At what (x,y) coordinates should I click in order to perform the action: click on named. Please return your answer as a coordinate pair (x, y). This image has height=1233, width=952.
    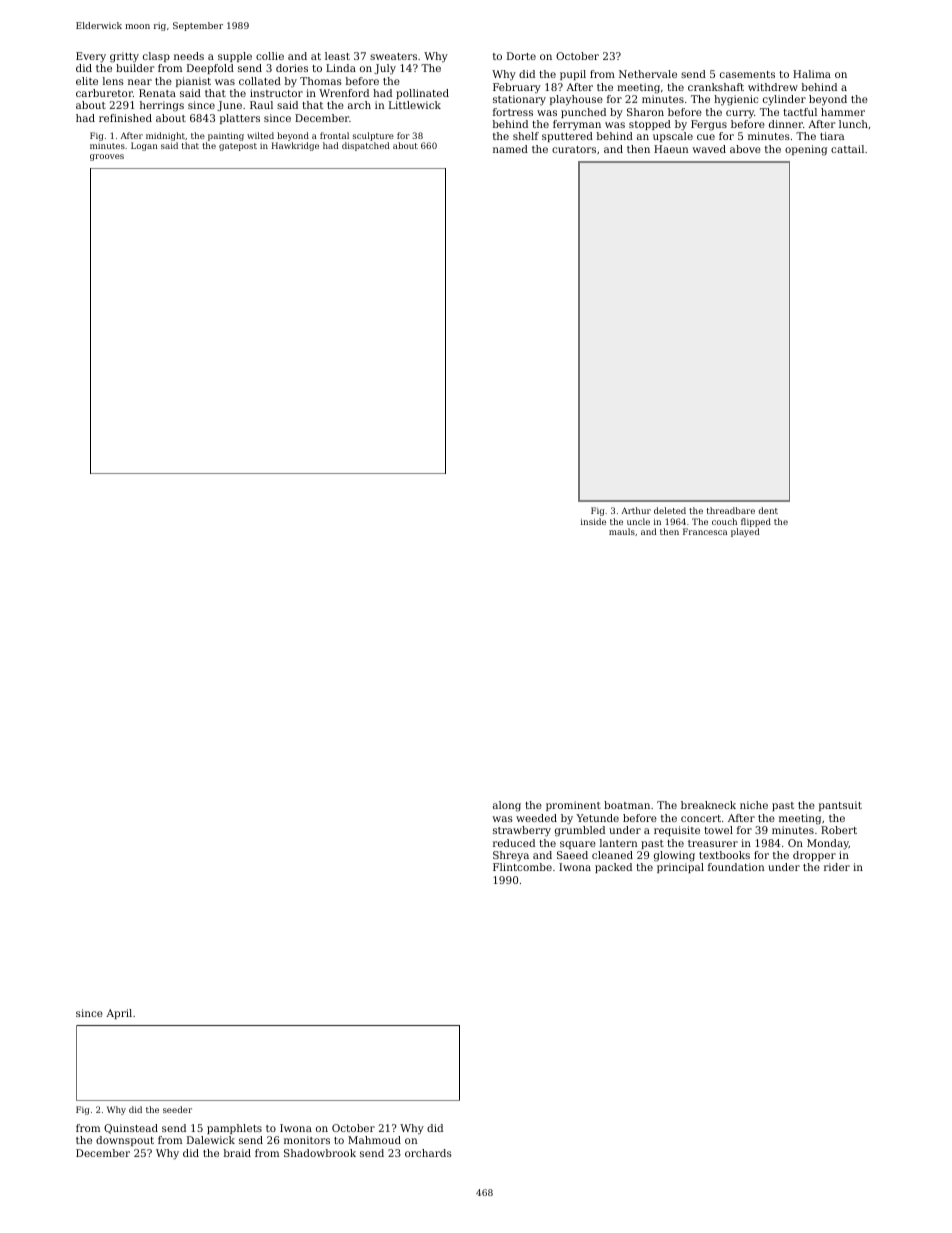
    Looking at the image, I should click on (510, 149).
